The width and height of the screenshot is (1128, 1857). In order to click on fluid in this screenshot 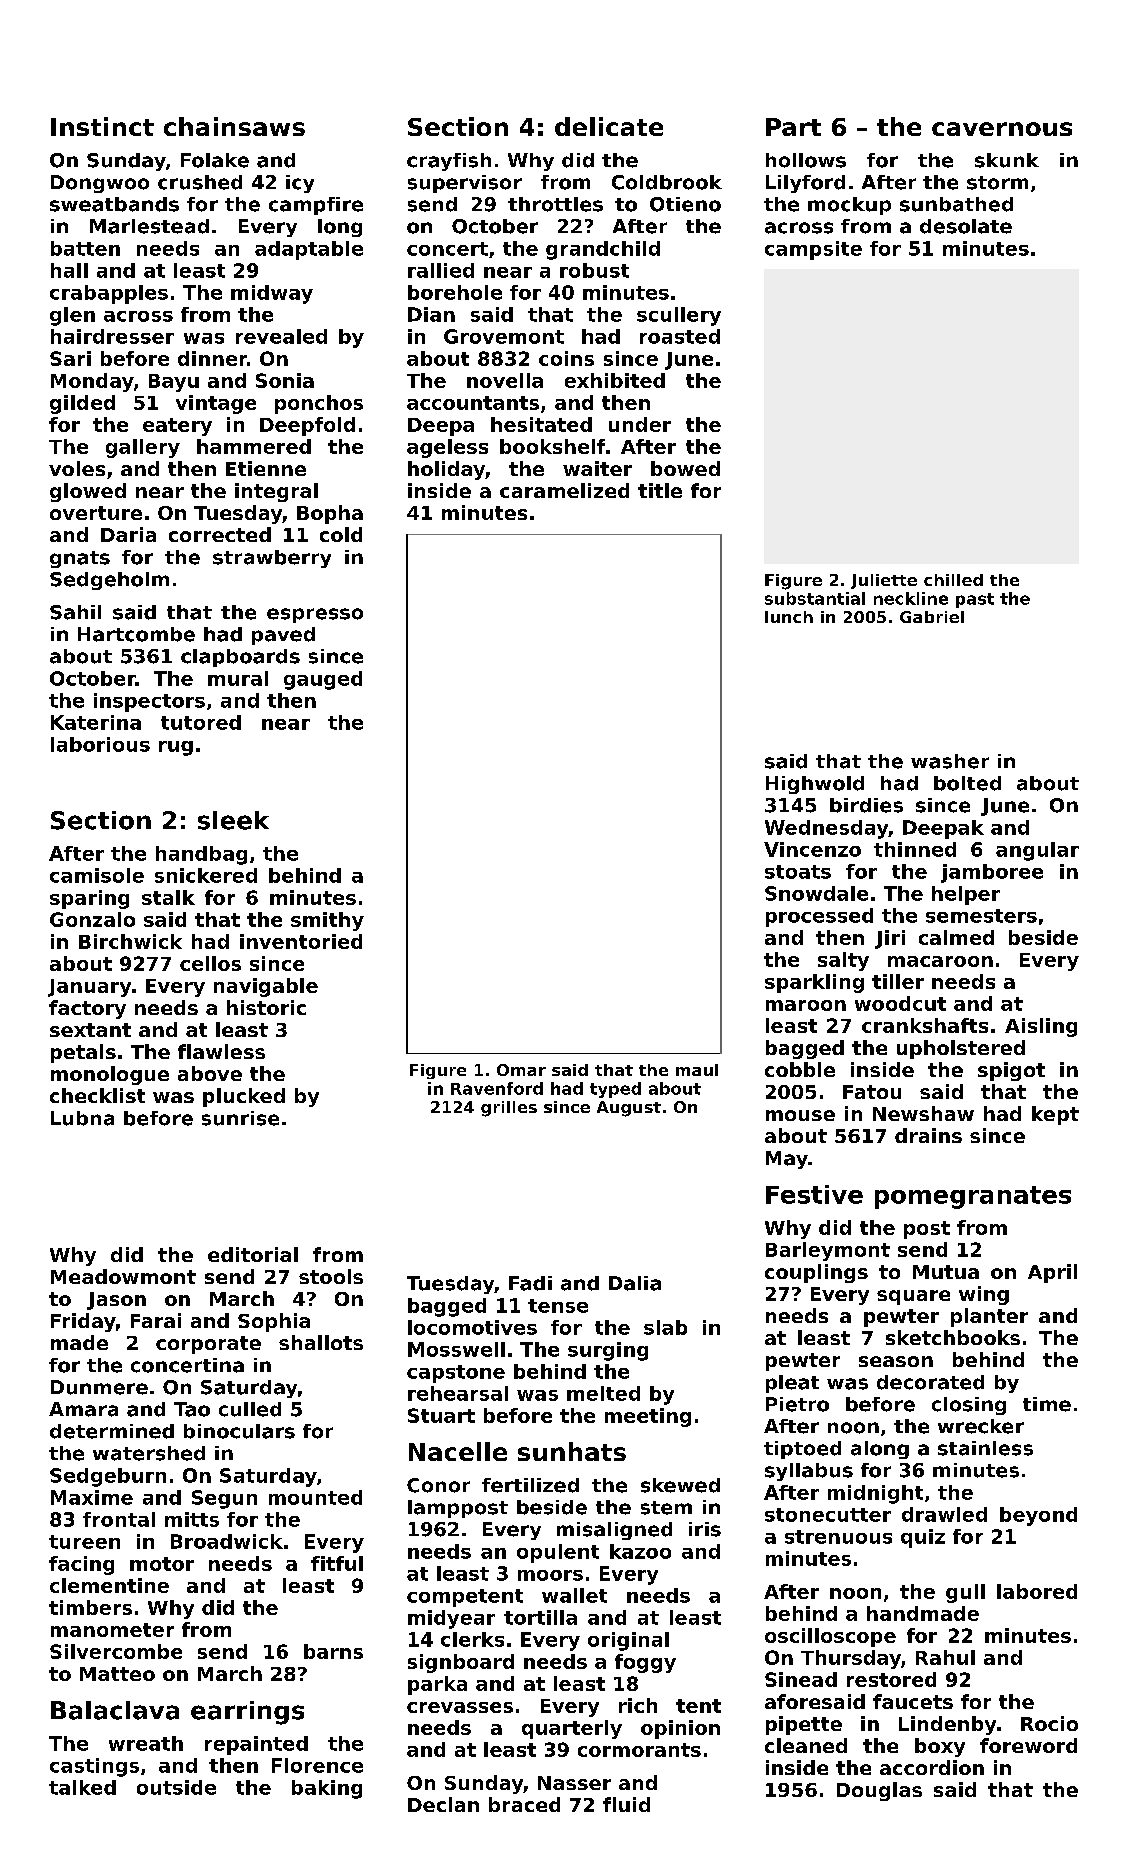, I will do `click(626, 1804)`.
